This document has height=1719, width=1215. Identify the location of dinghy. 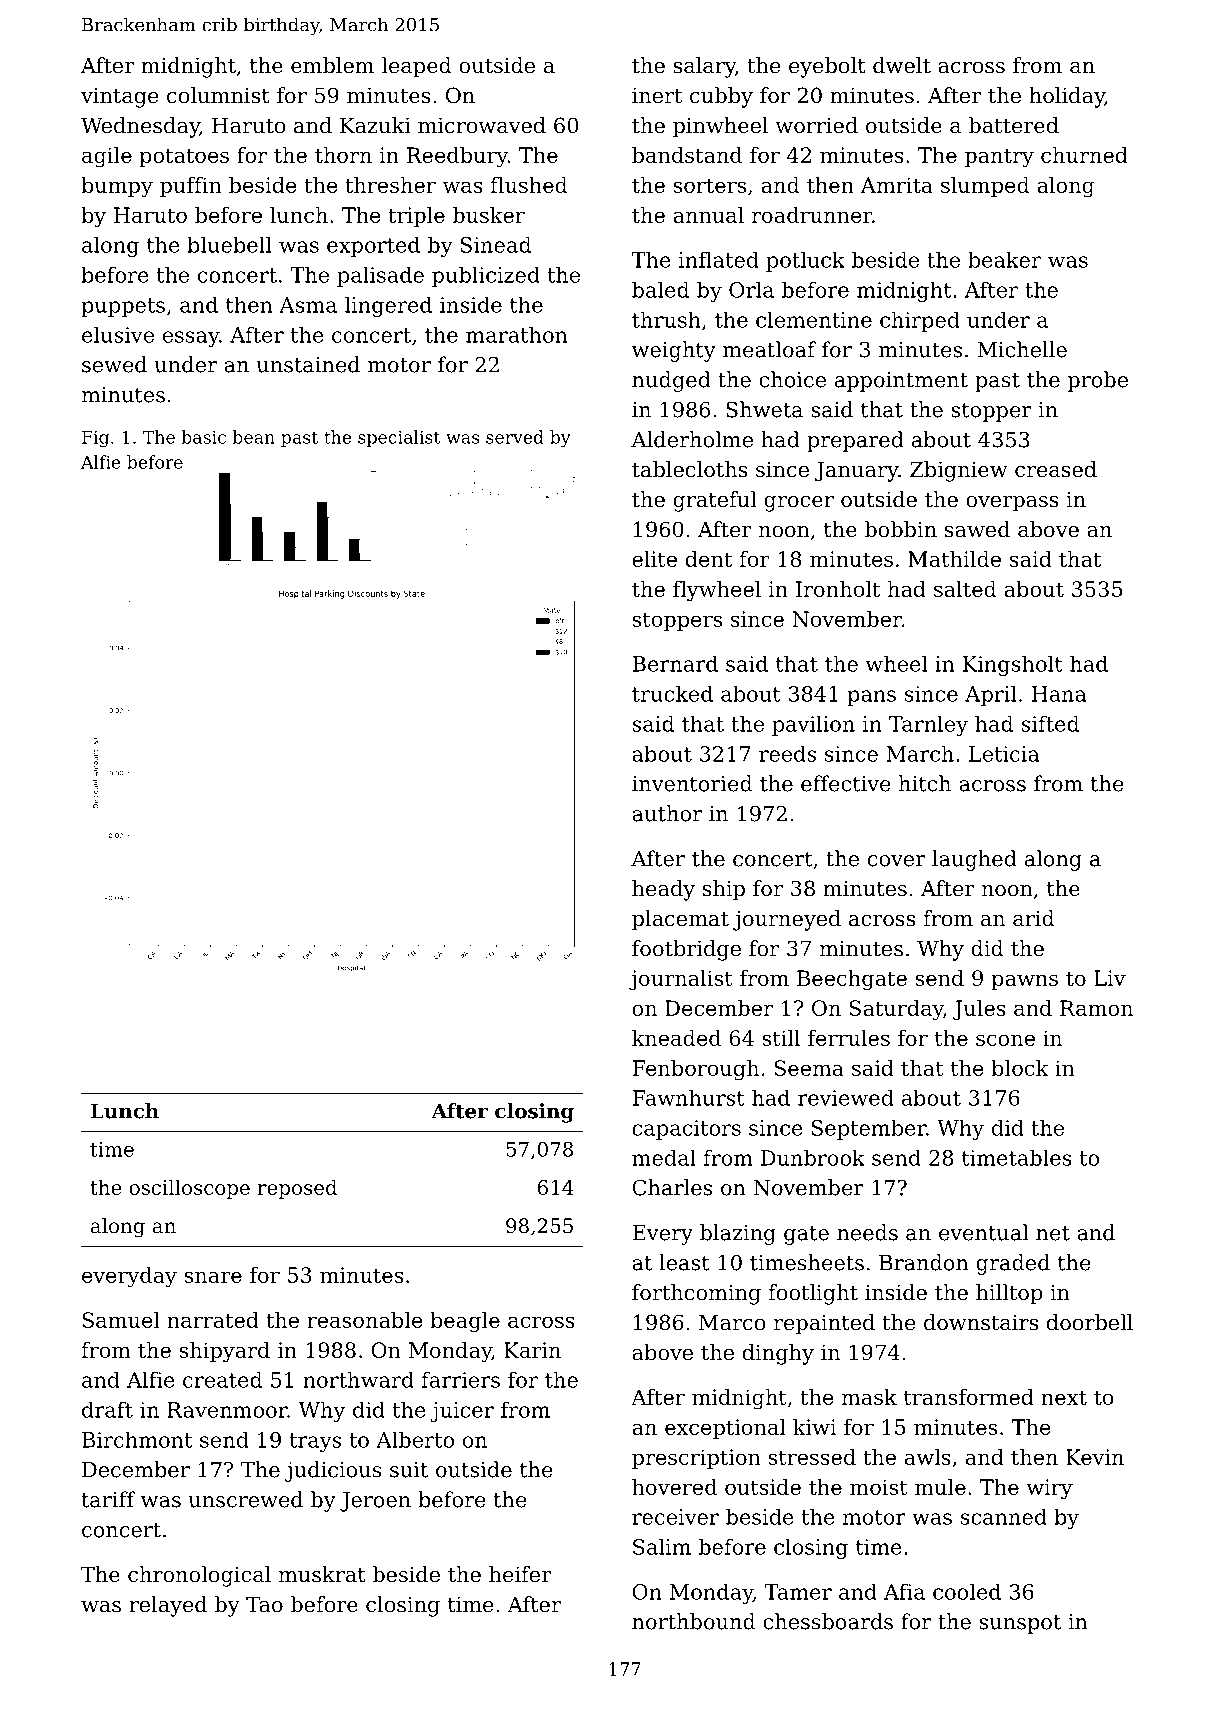
(778, 1354).
